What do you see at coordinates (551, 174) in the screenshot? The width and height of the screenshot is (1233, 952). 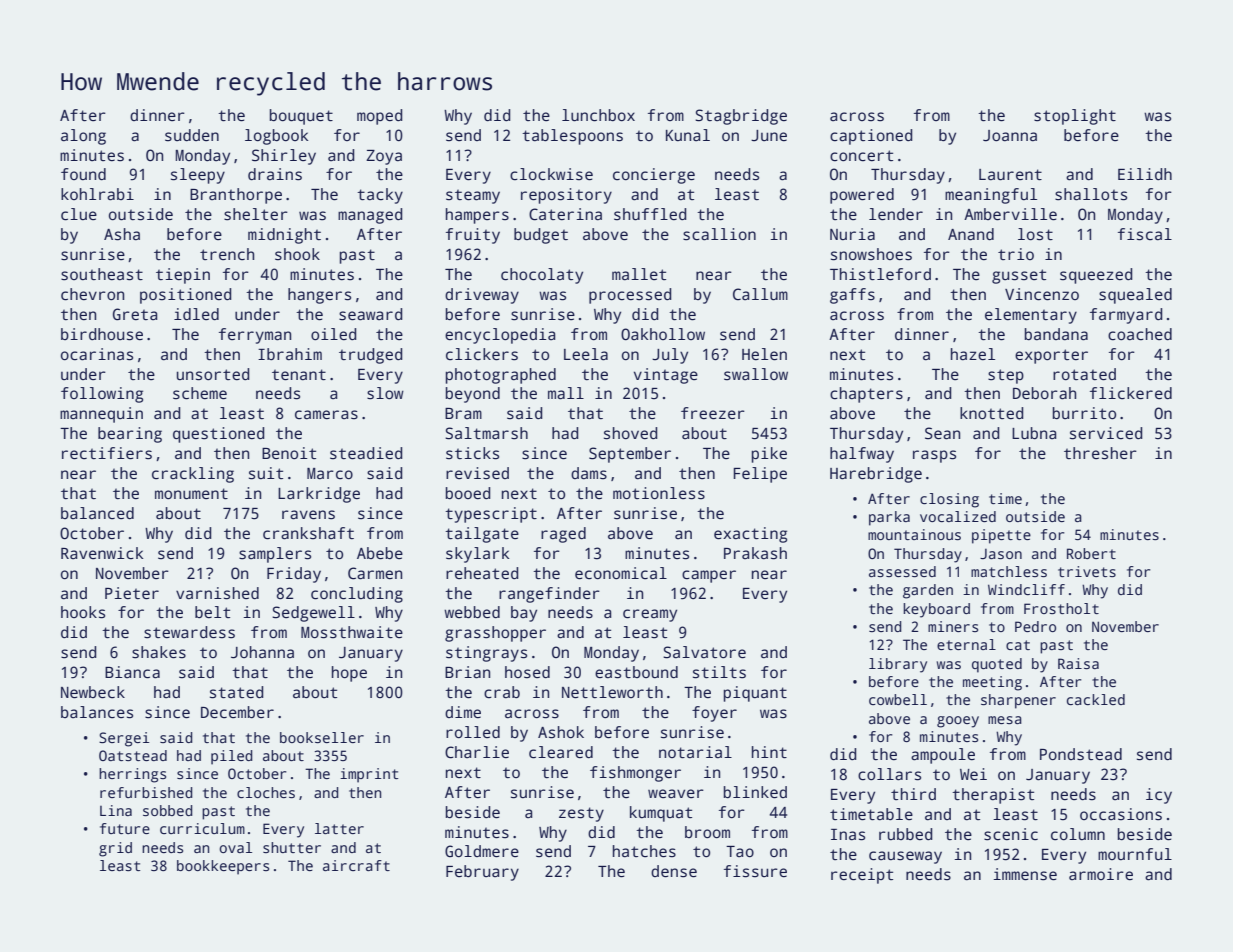 I see `clockwise` at bounding box center [551, 174].
